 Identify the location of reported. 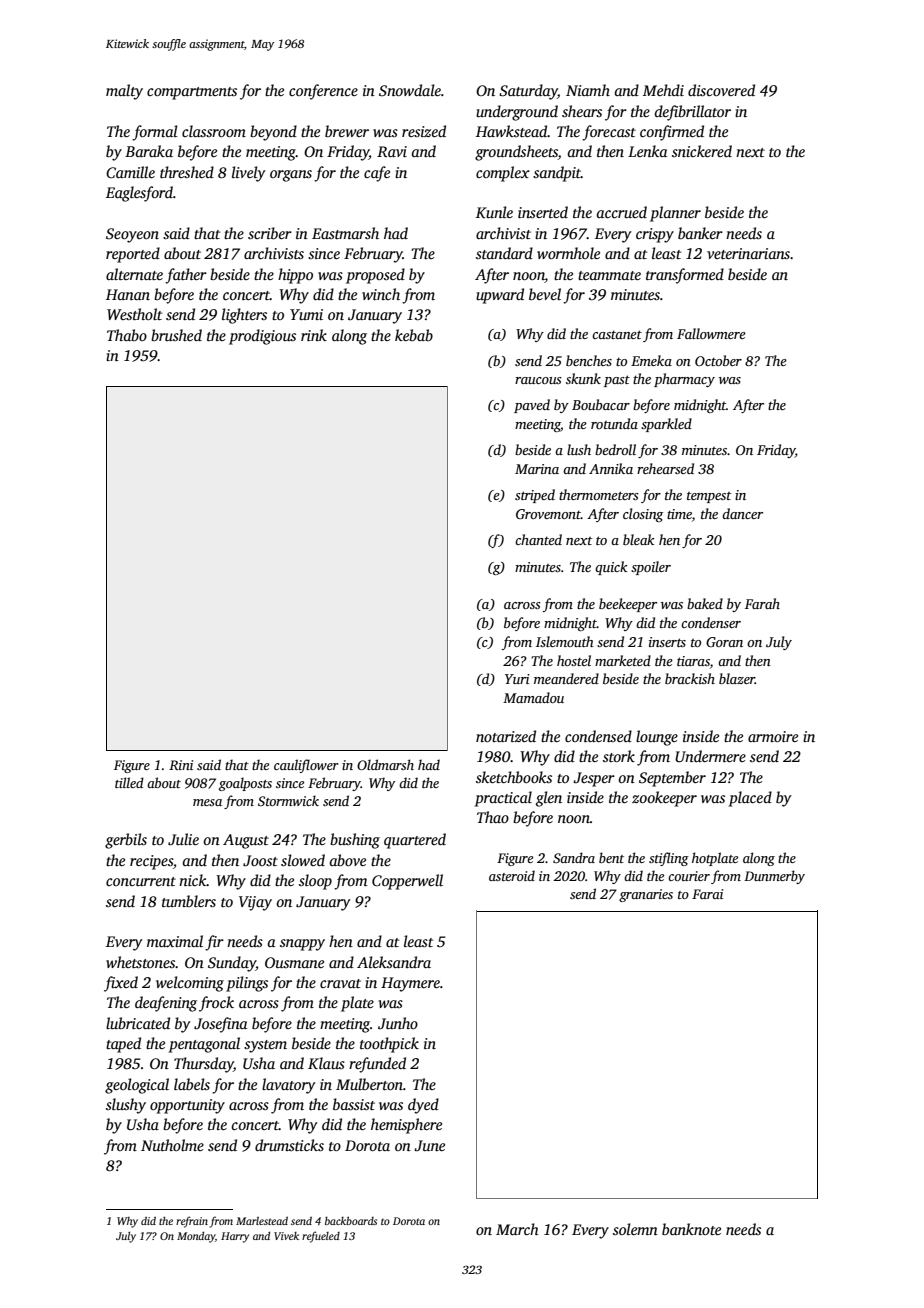
(133, 255).
